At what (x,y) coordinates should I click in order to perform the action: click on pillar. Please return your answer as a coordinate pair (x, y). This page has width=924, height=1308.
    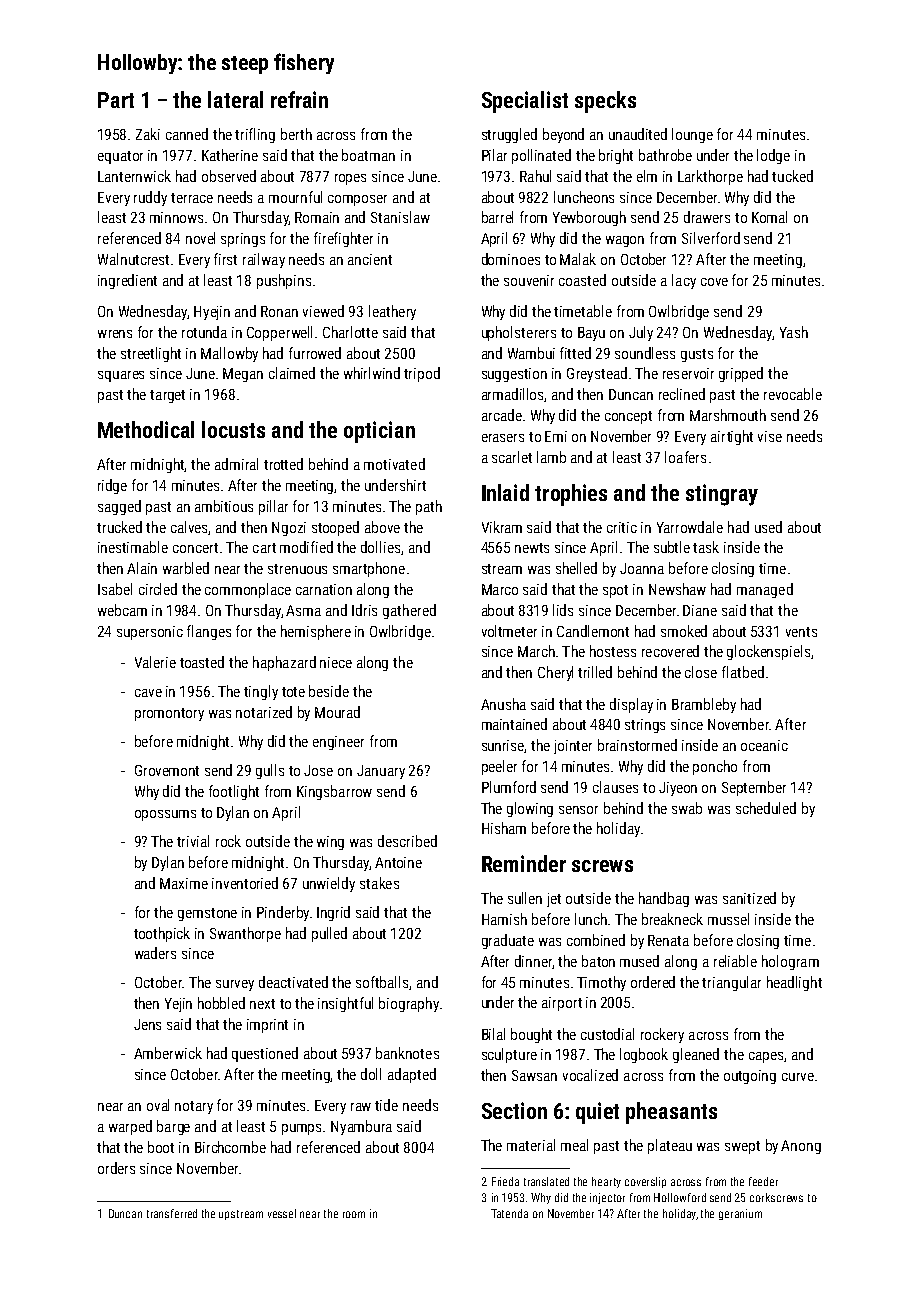
    Looking at the image, I should click on (273, 507).
